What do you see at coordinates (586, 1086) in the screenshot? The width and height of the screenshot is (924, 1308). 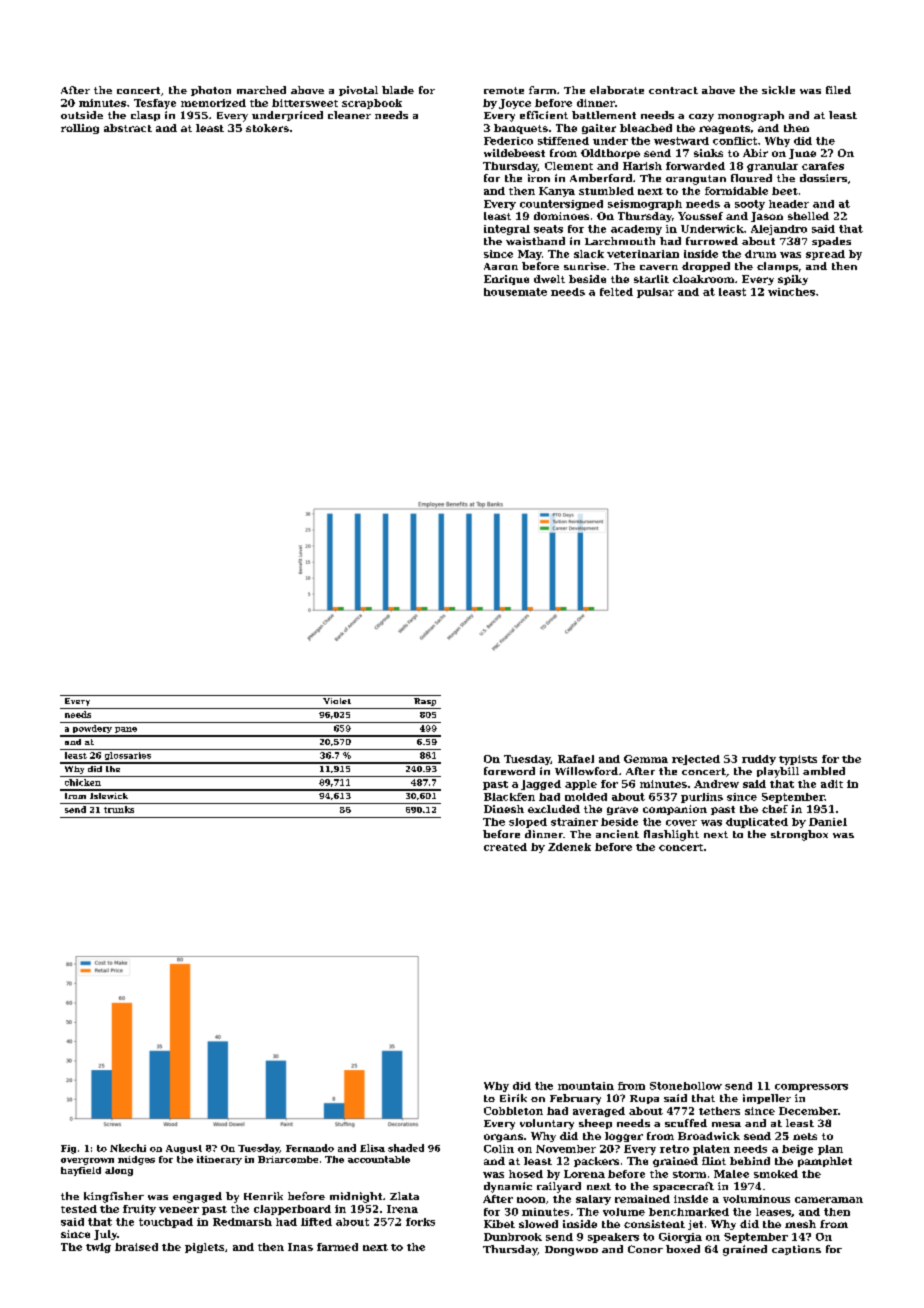 I see `mountain` at bounding box center [586, 1086].
